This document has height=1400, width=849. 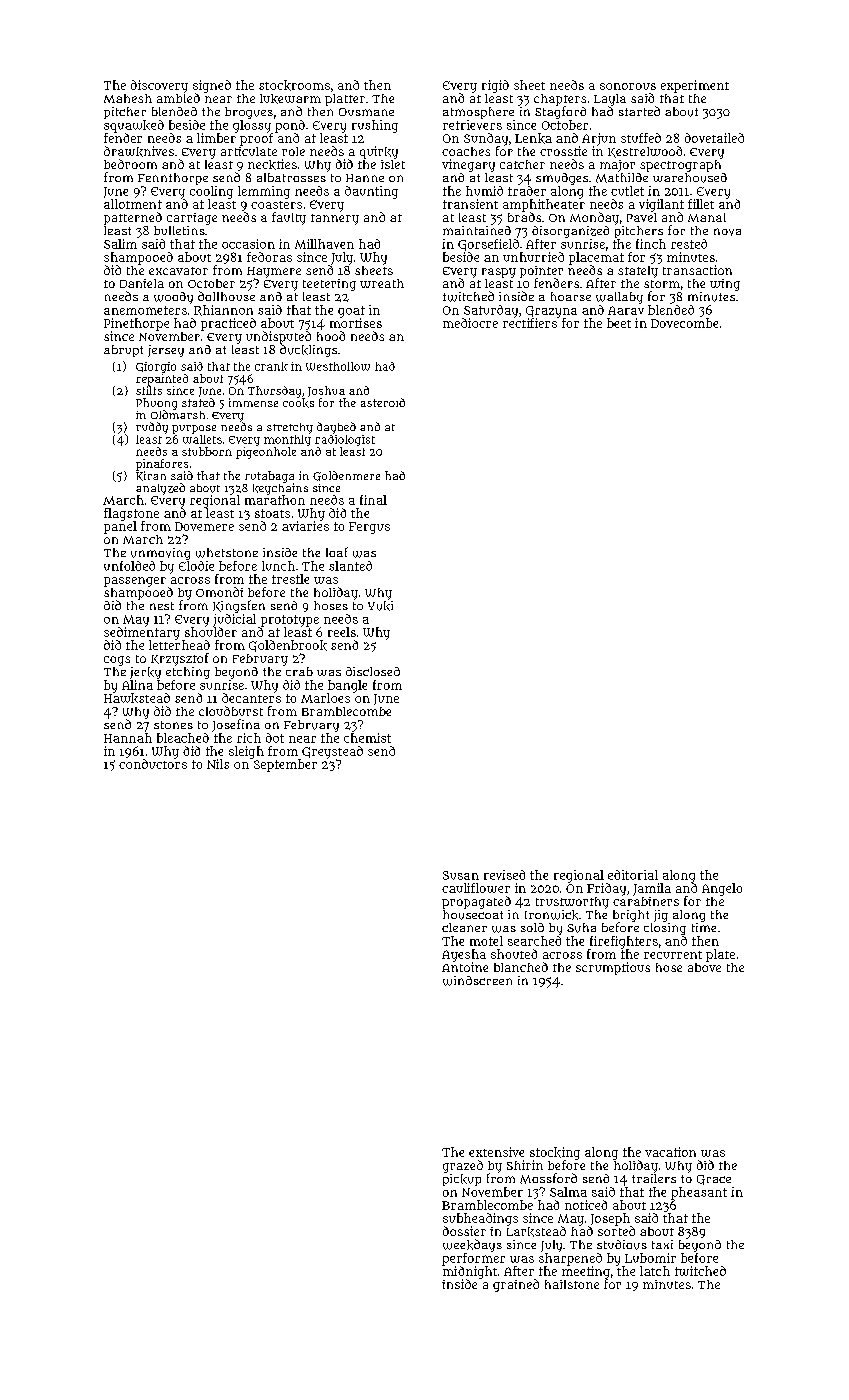 What do you see at coordinates (495, 86) in the document?
I see `rigid` at bounding box center [495, 86].
